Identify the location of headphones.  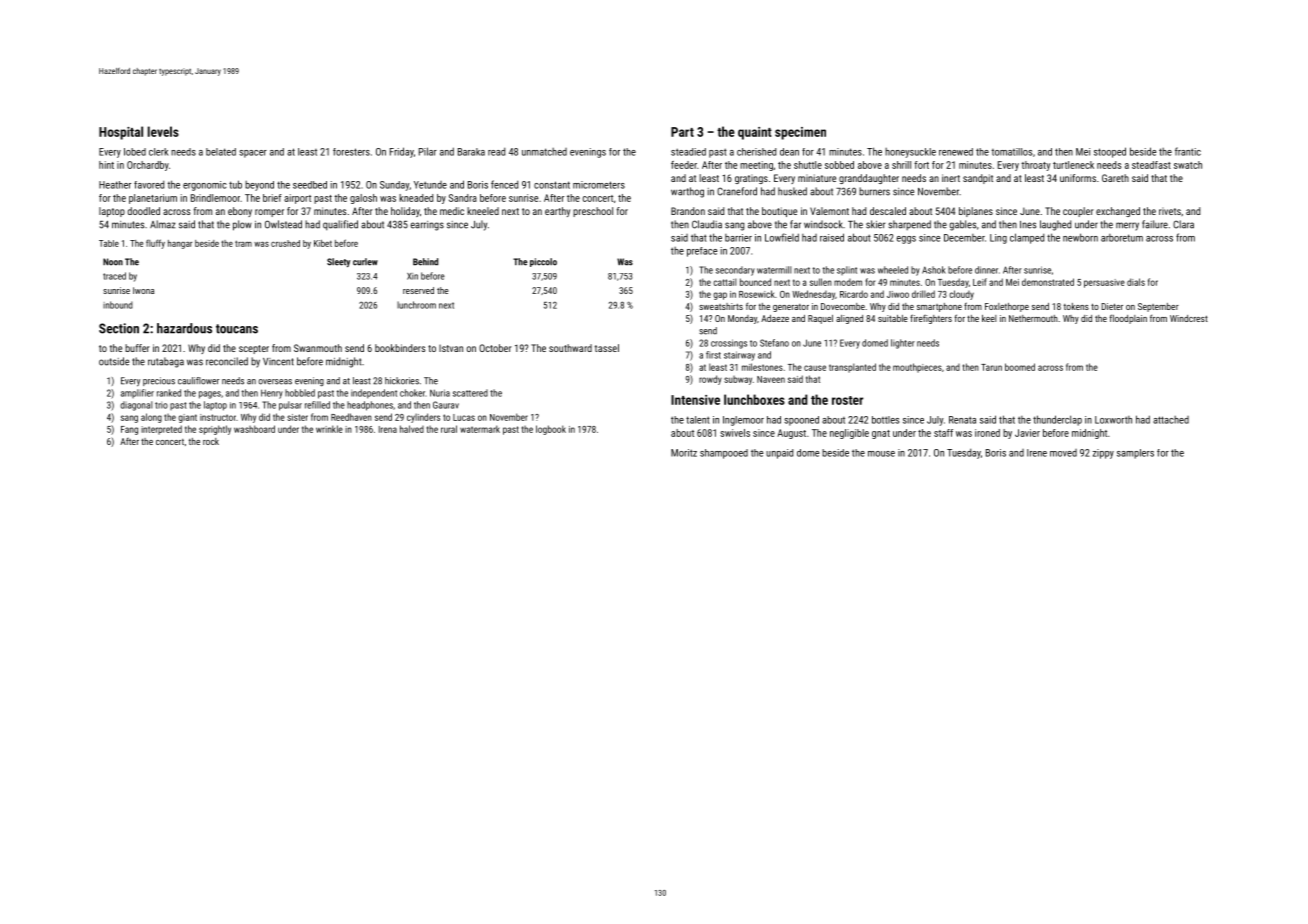
(370, 406).
